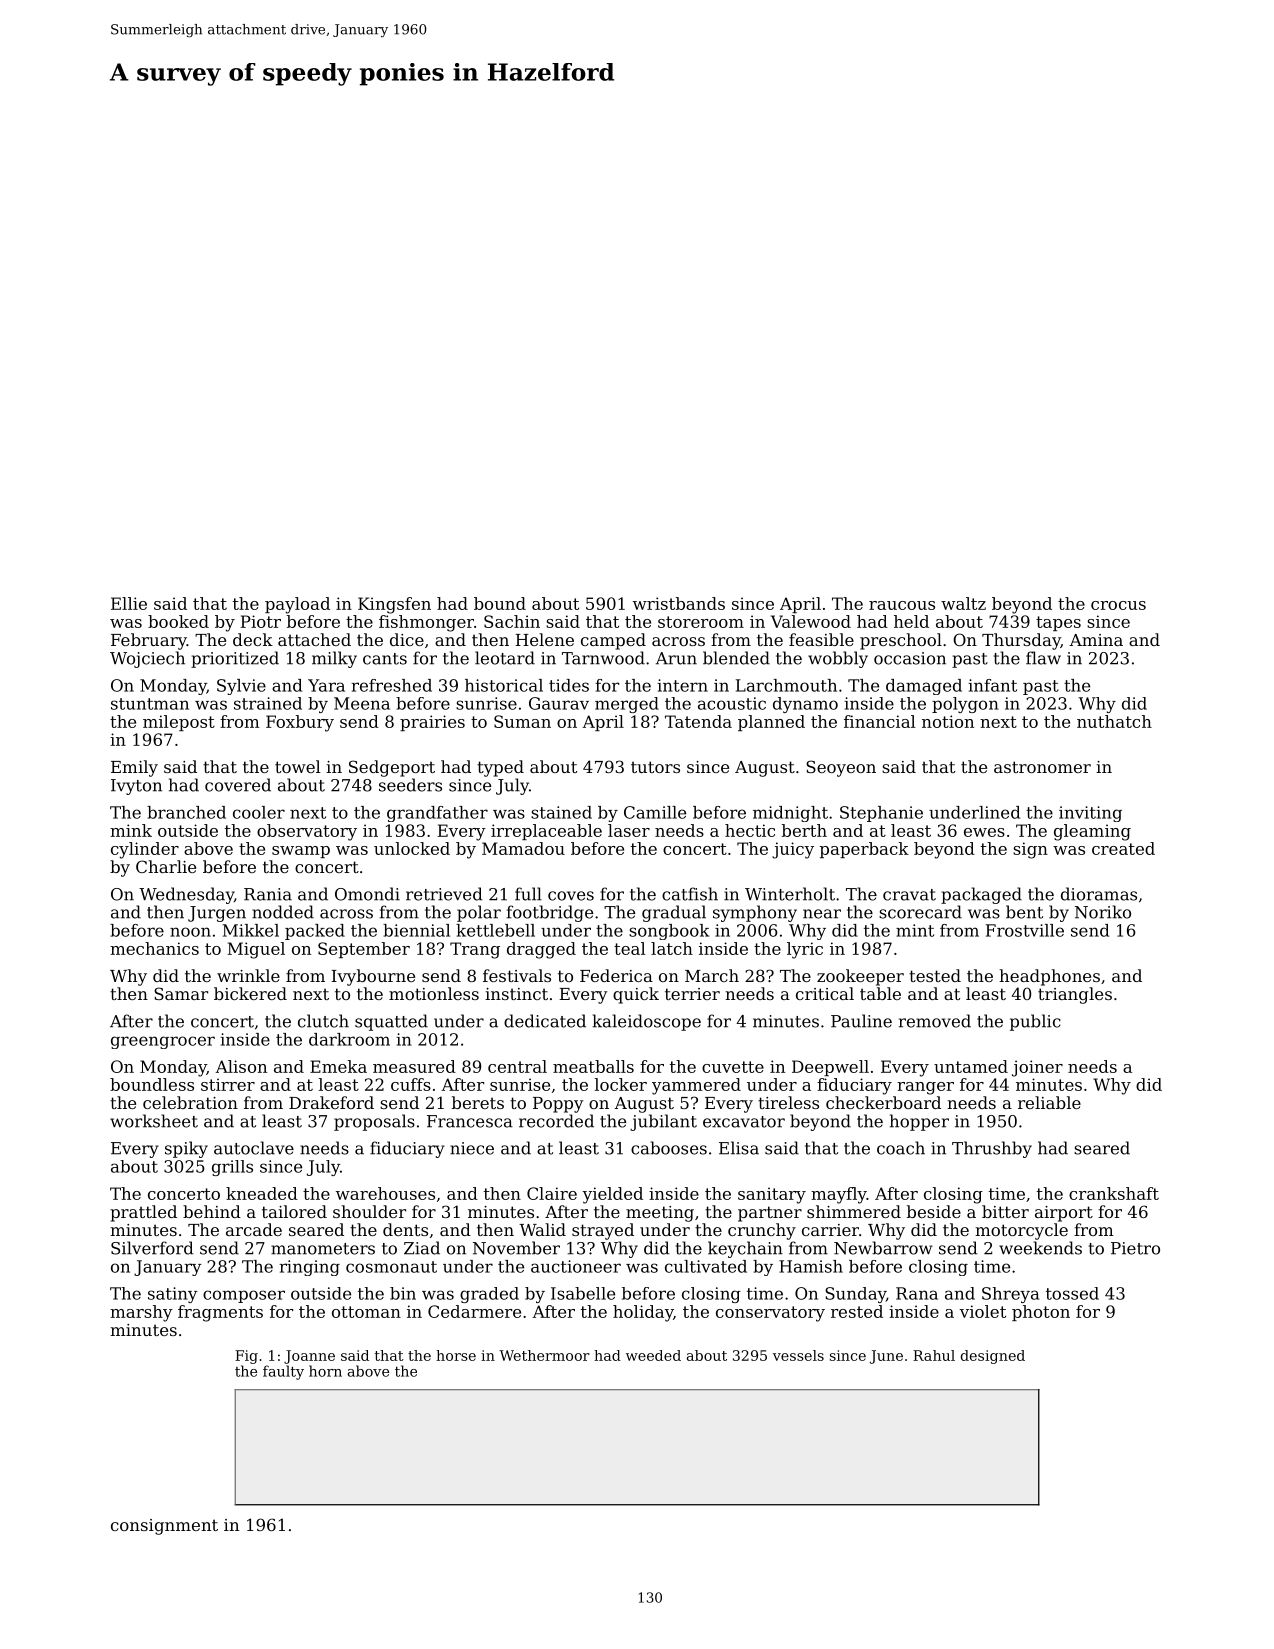  I want to click on holiday, so click(643, 1313).
